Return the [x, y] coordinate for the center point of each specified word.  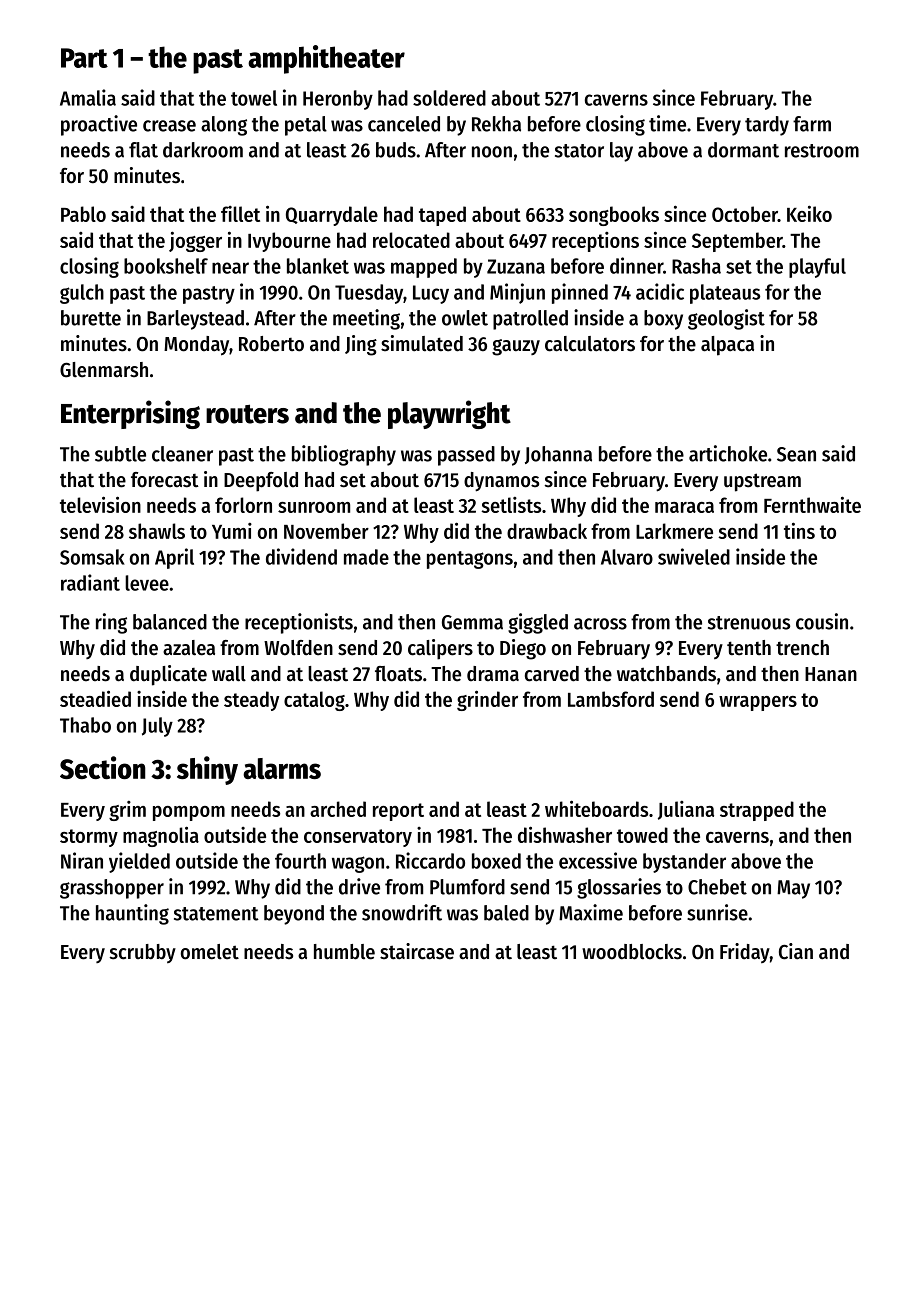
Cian [796, 951]
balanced [170, 622]
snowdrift [402, 912]
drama [493, 674]
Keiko [809, 213]
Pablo [83, 214]
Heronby [338, 100]
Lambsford [611, 699]
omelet [210, 952]
